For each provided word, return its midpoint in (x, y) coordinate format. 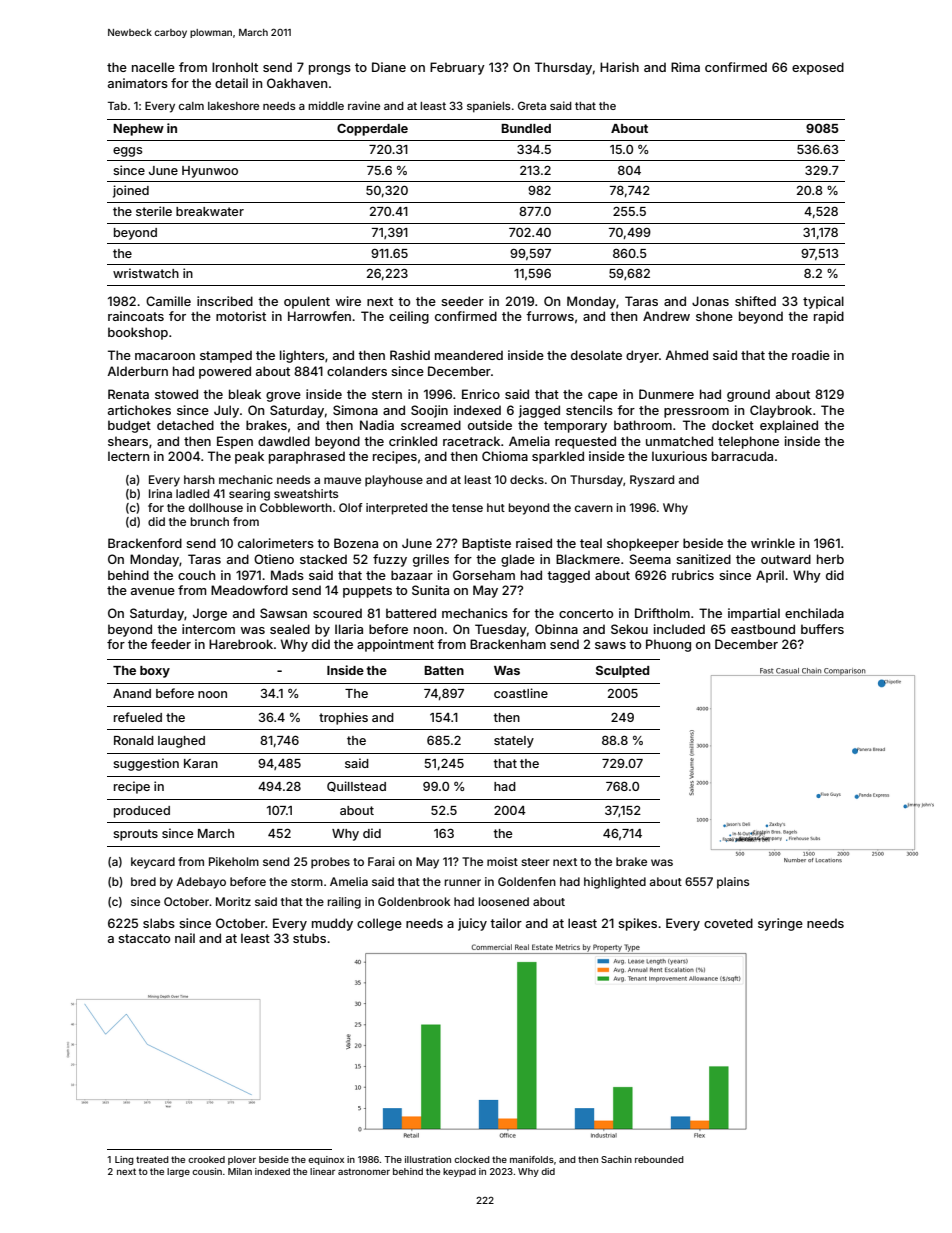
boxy (155, 672)
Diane (389, 67)
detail (231, 83)
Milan (240, 1171)
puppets (367, 592)
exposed (818, 68)
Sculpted (622, 671)
